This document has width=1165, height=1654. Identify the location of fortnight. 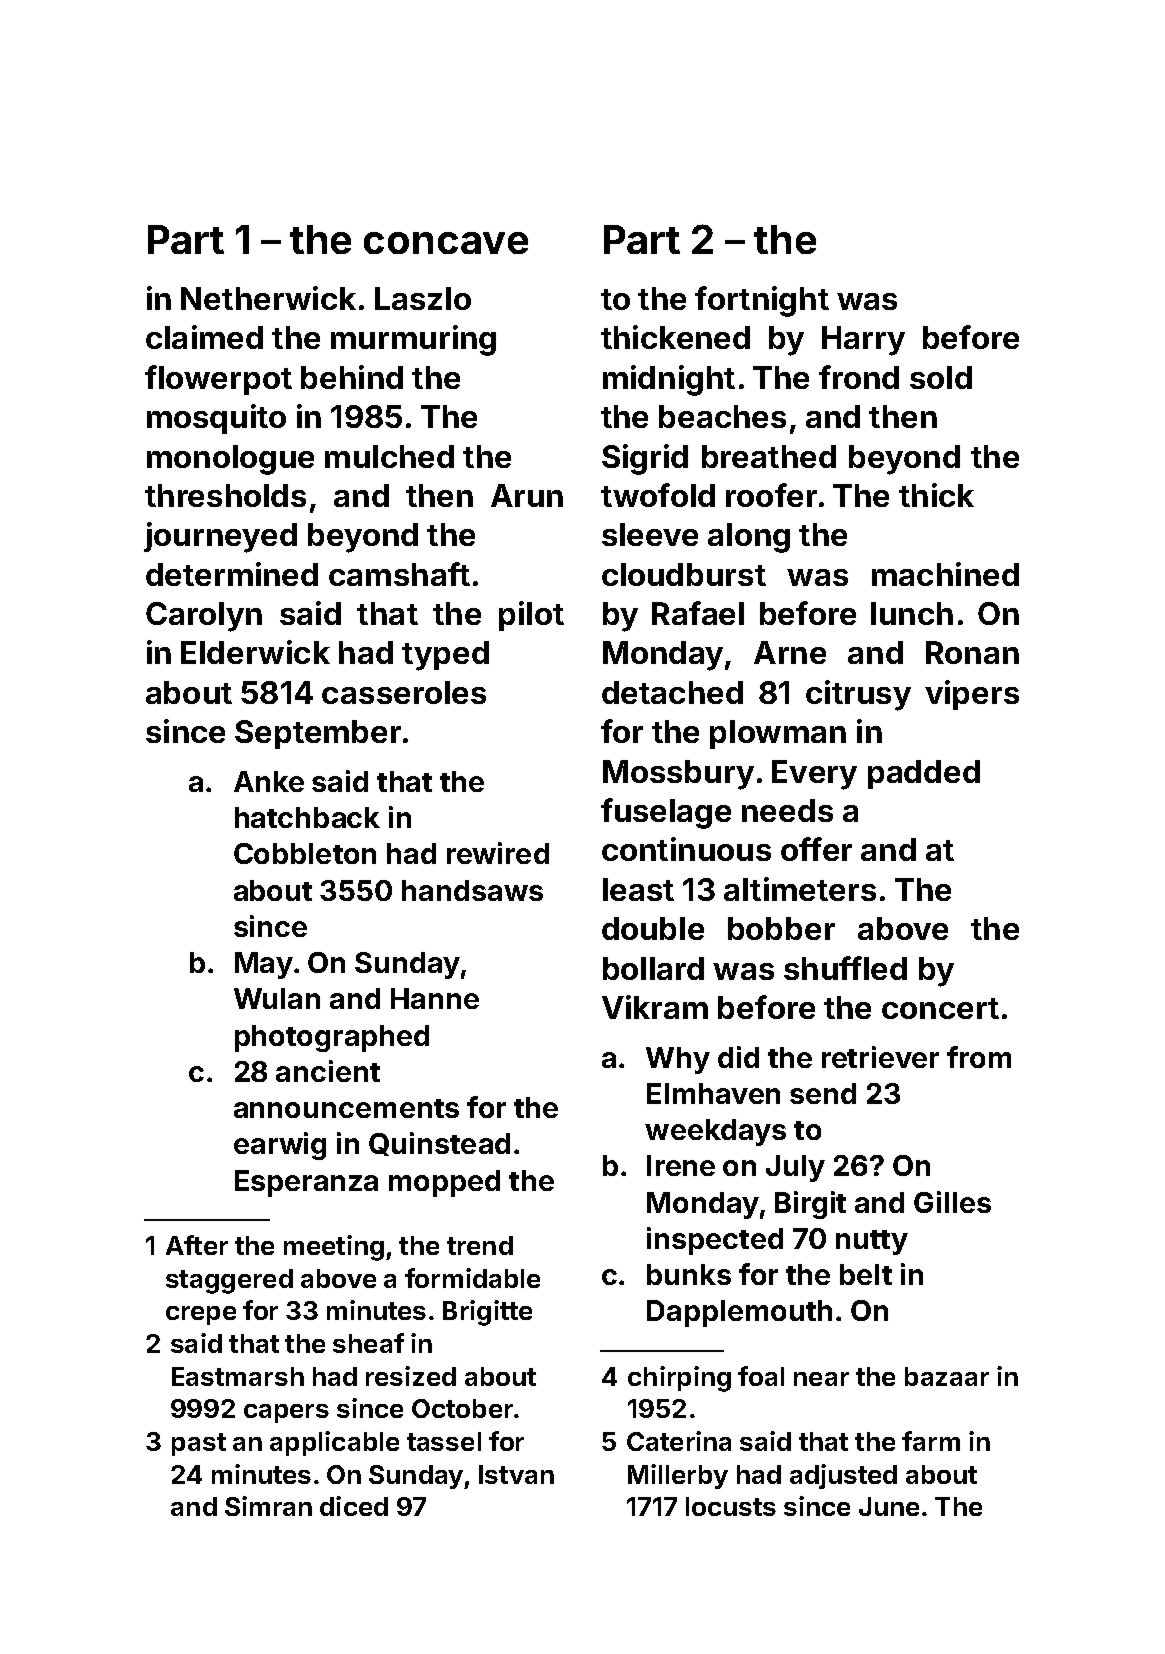
(762, 301).
